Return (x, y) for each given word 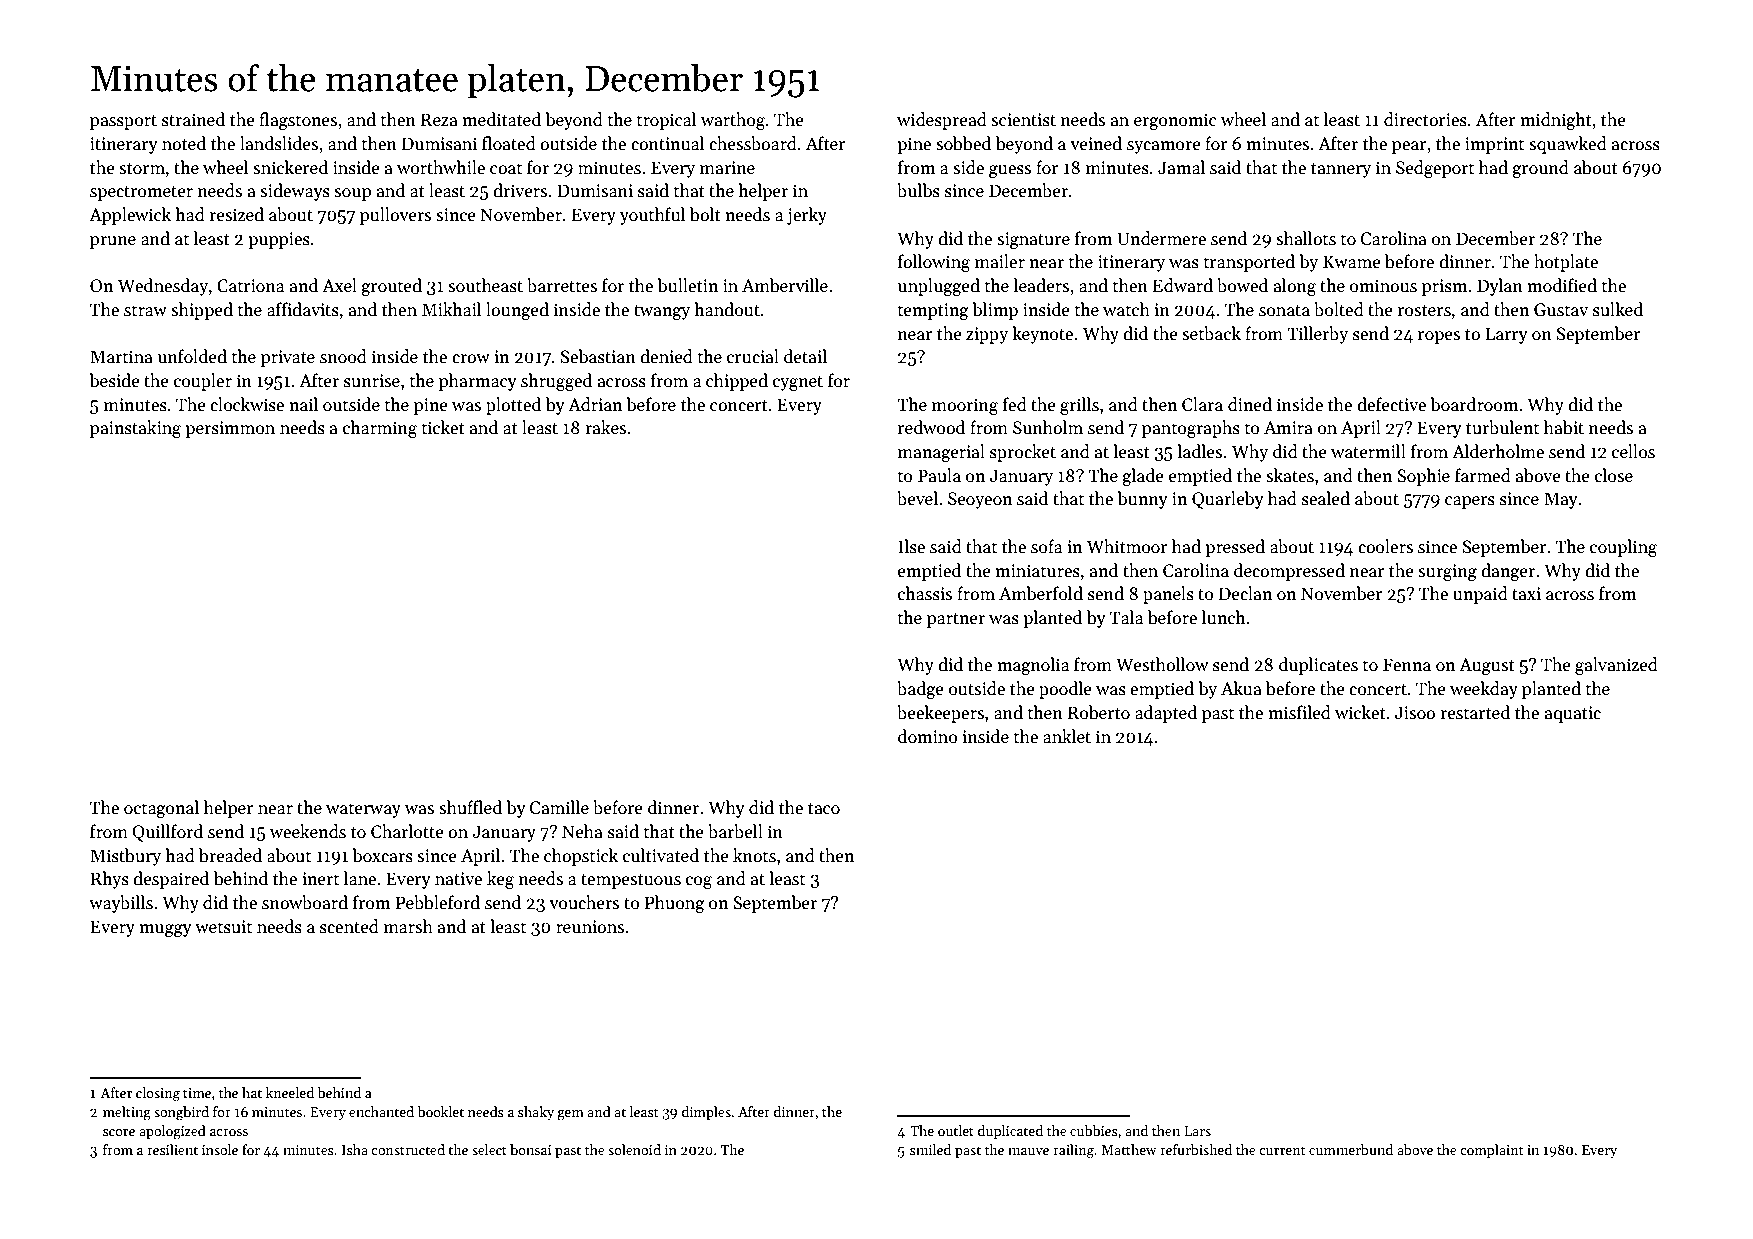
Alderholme (1498, 451)
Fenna (1407, 665)
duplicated (1010, 1132)
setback (1211, 333)
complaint (1492, 1151)
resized (236, 214)
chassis (925, 593)
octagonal (161, 809)
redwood (931, 427)
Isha (355, 1149)
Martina (121, 357)
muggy (165, 930)
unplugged (939, 287)
